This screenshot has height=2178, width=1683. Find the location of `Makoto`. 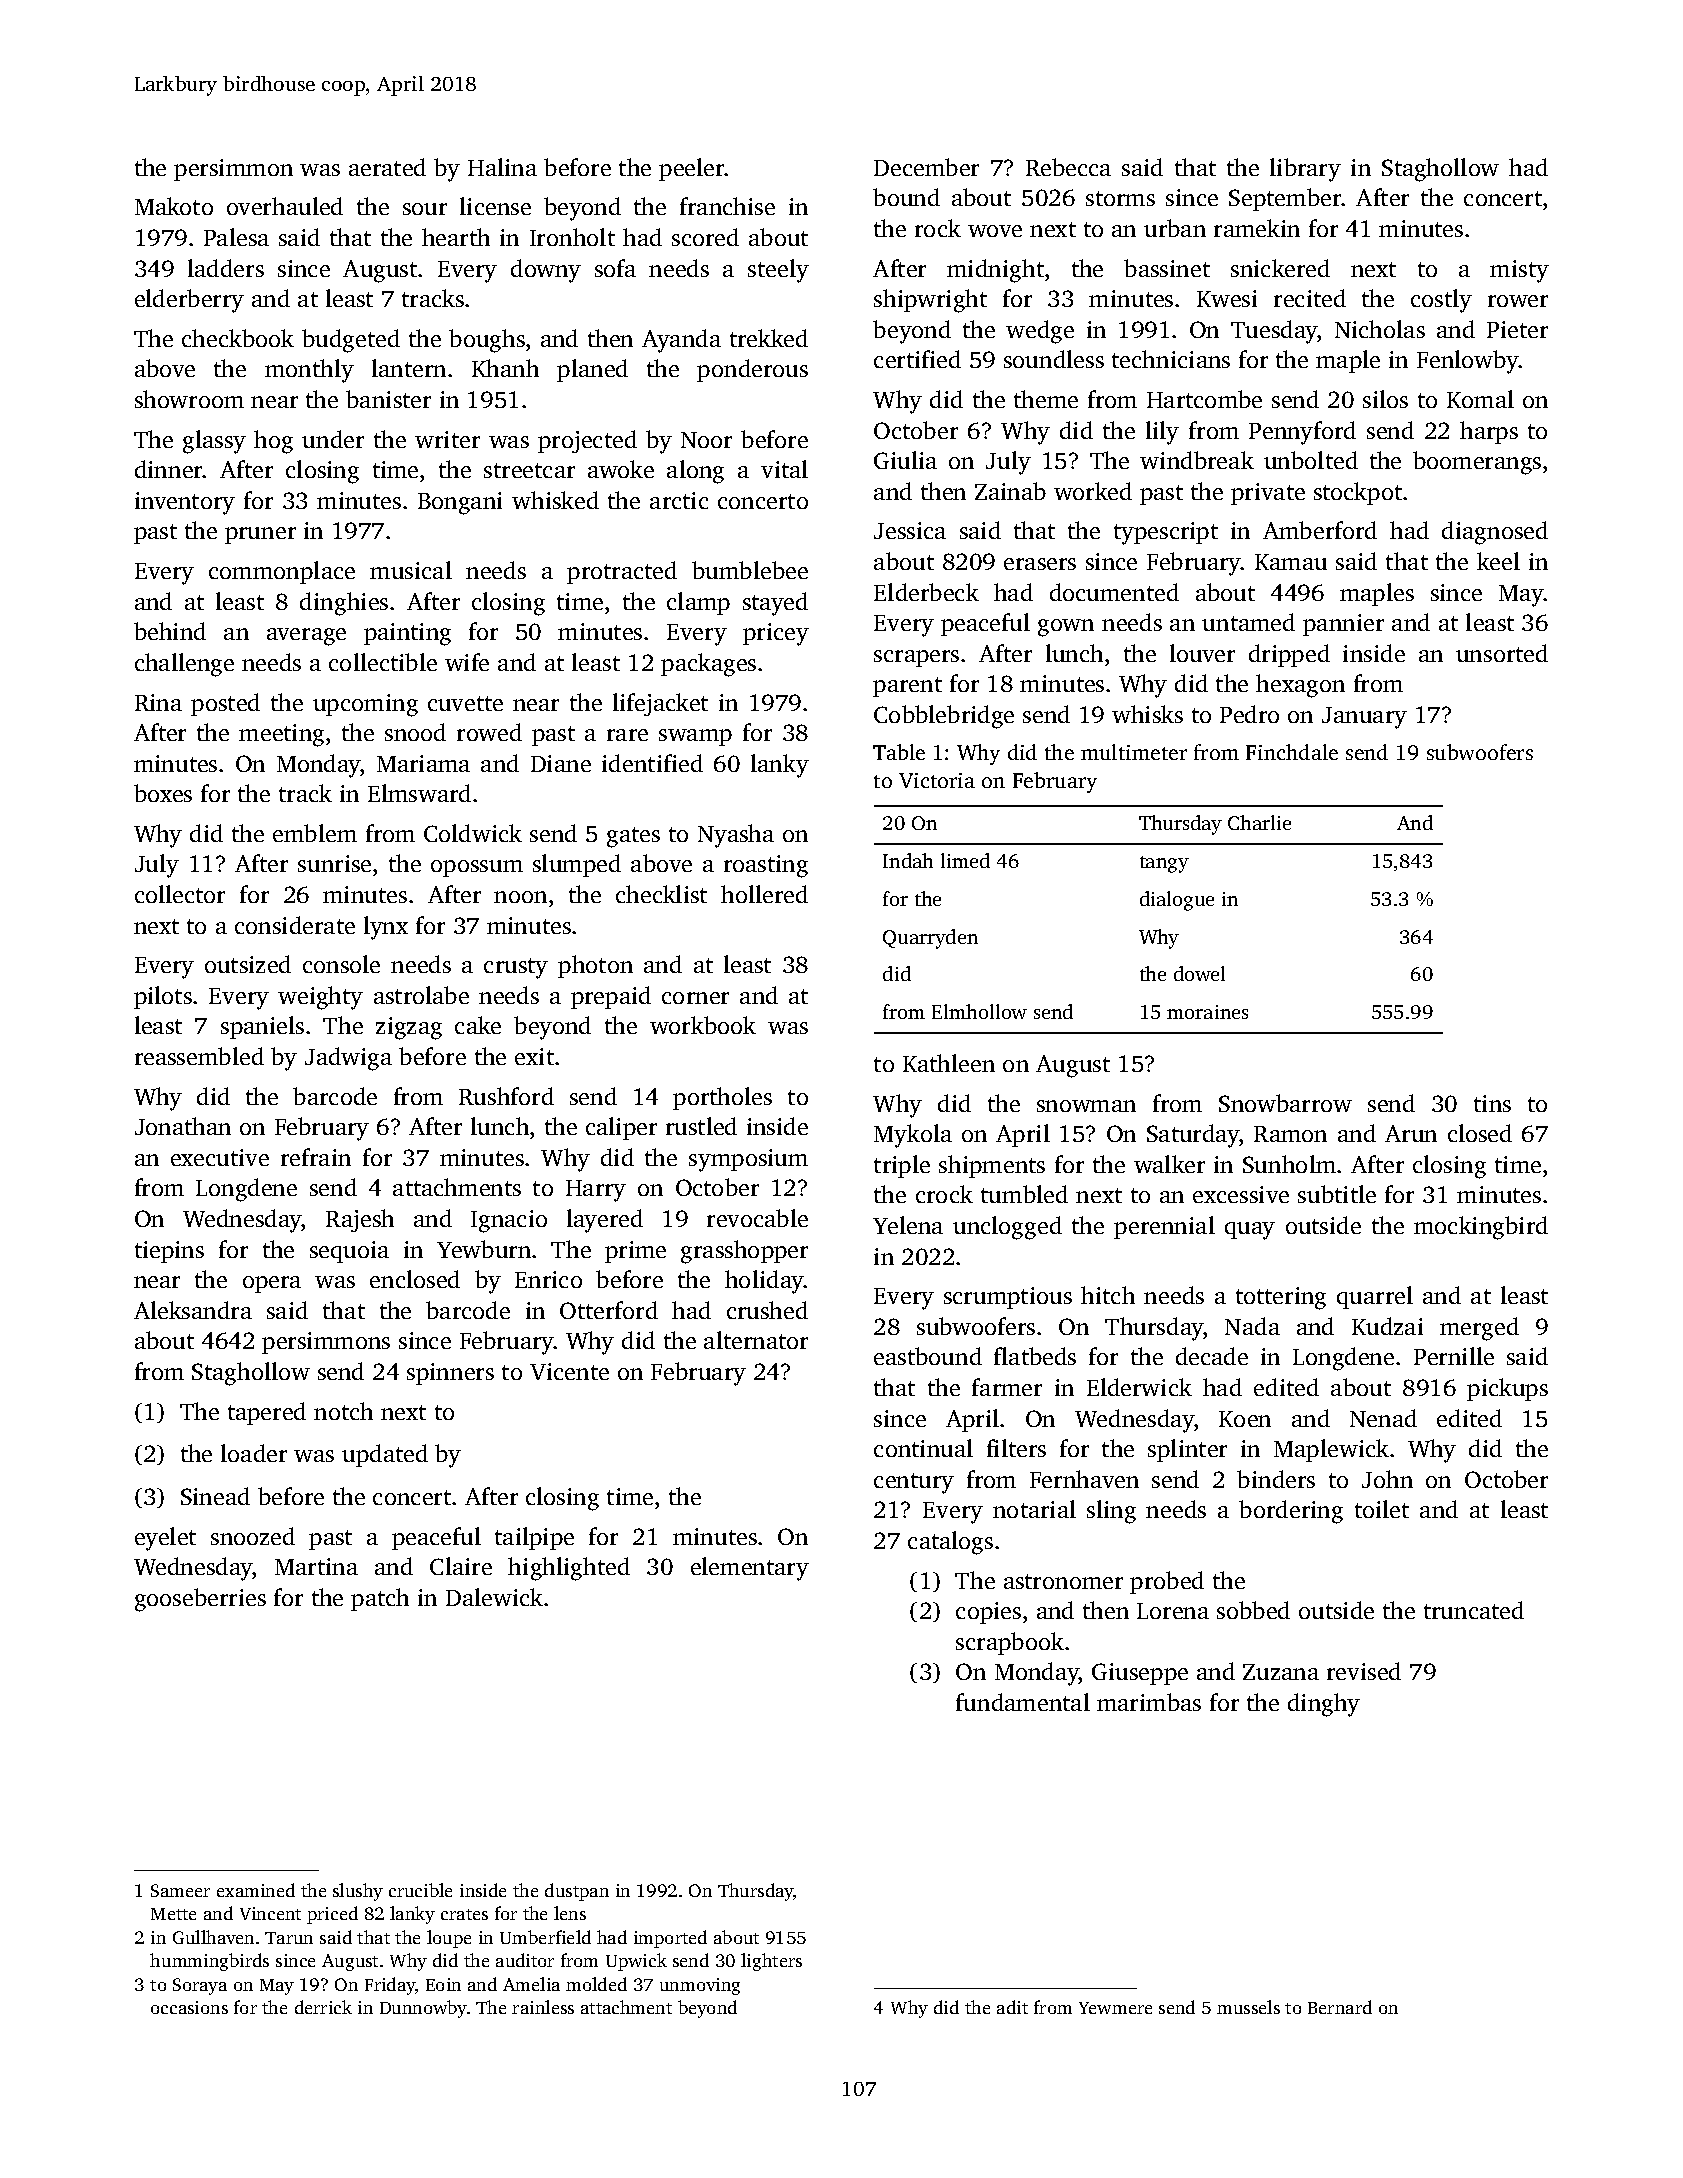

Makoto is located at coordinates (174, 206).
